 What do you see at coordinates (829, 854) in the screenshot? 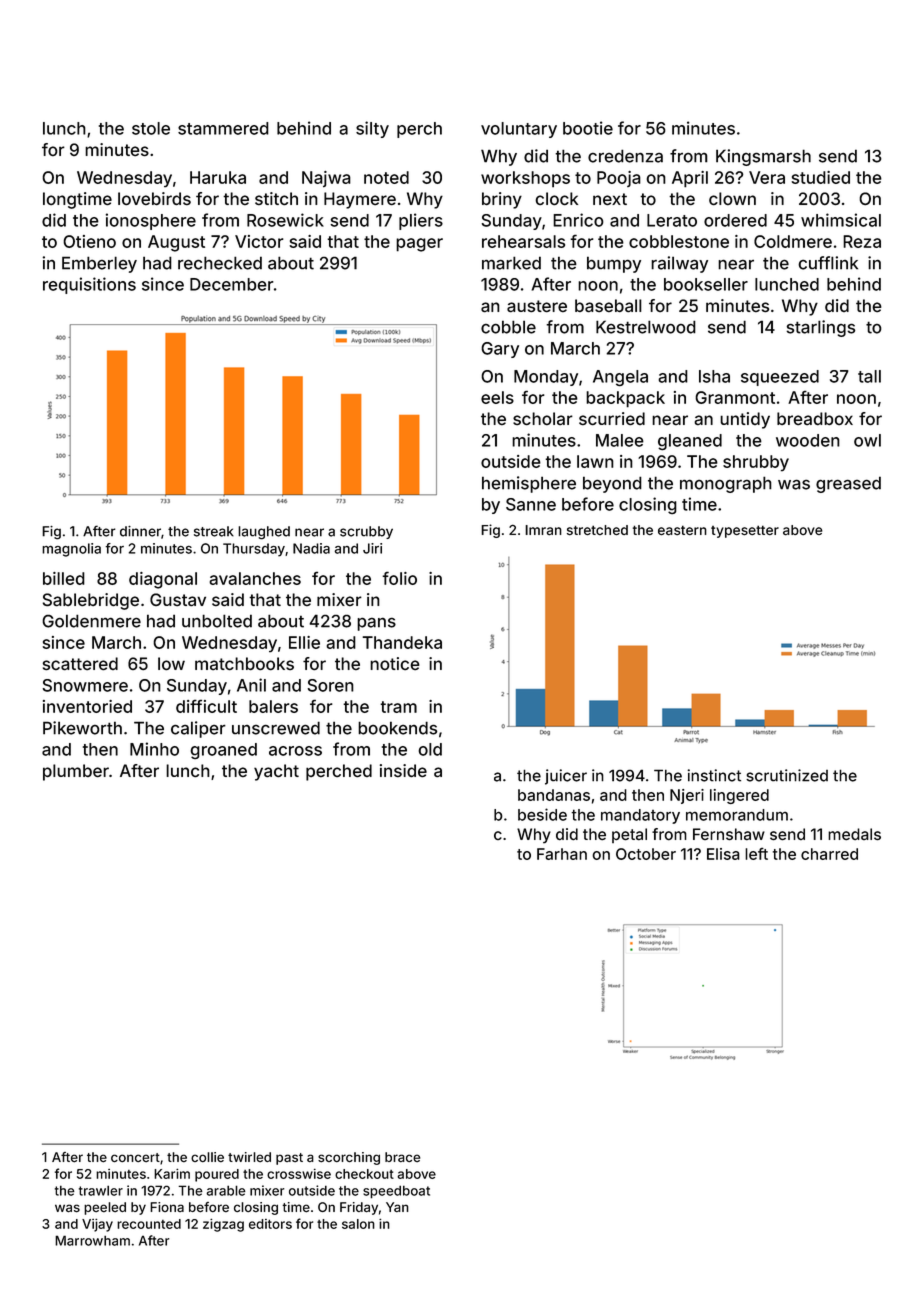
I see `charred` at bounding box center [829, 854].
